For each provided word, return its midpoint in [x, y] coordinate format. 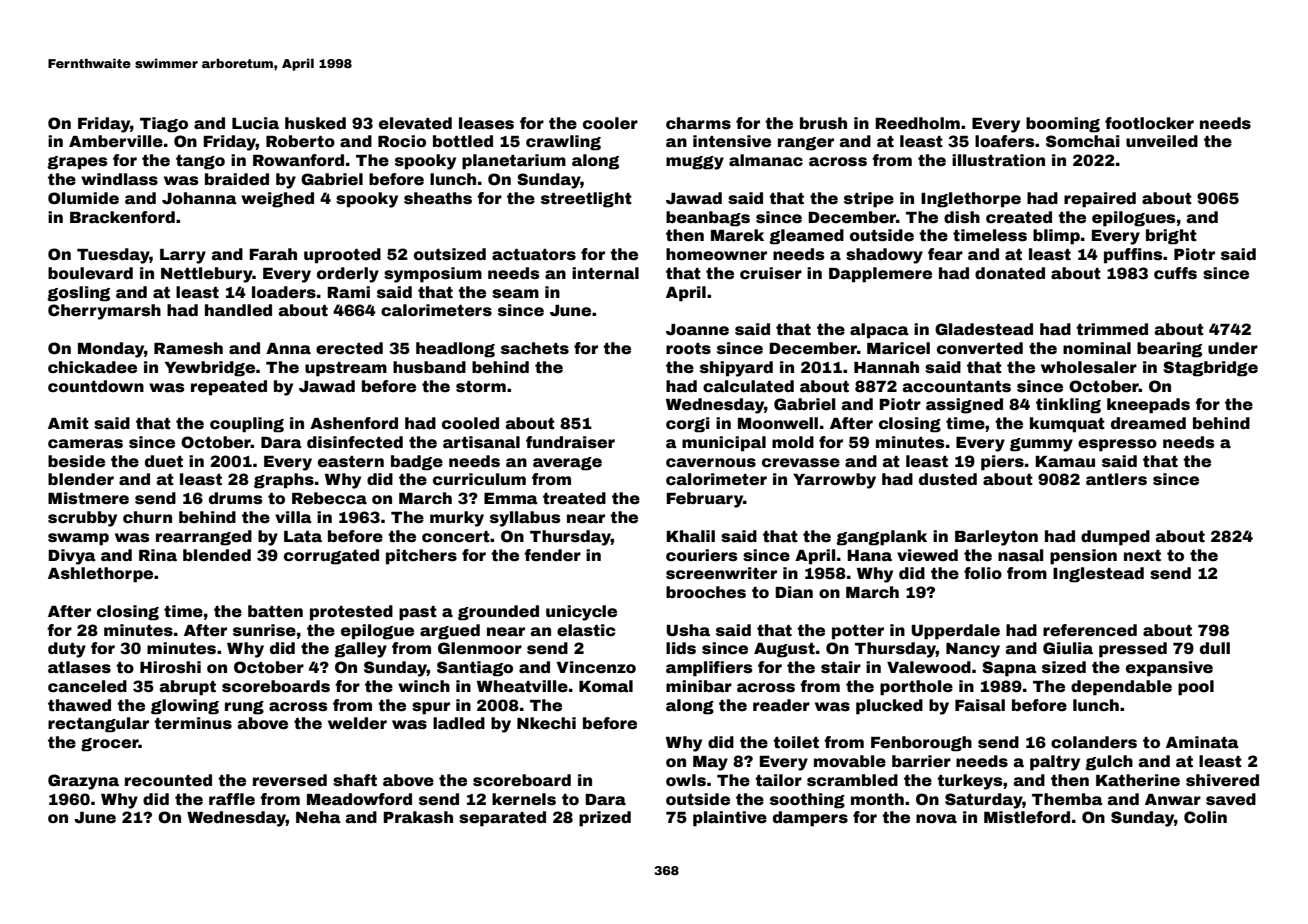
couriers [702, 555]
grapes [77, 163]
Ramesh [188, 348]
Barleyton [996, 538]
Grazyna [83, 782]
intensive [732, 141]
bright [1171, 237]
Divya [72, 557]
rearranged [204, 538]
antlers [1116, 479]
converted [980, 348]
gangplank [881, 538]
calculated [748, 386]
